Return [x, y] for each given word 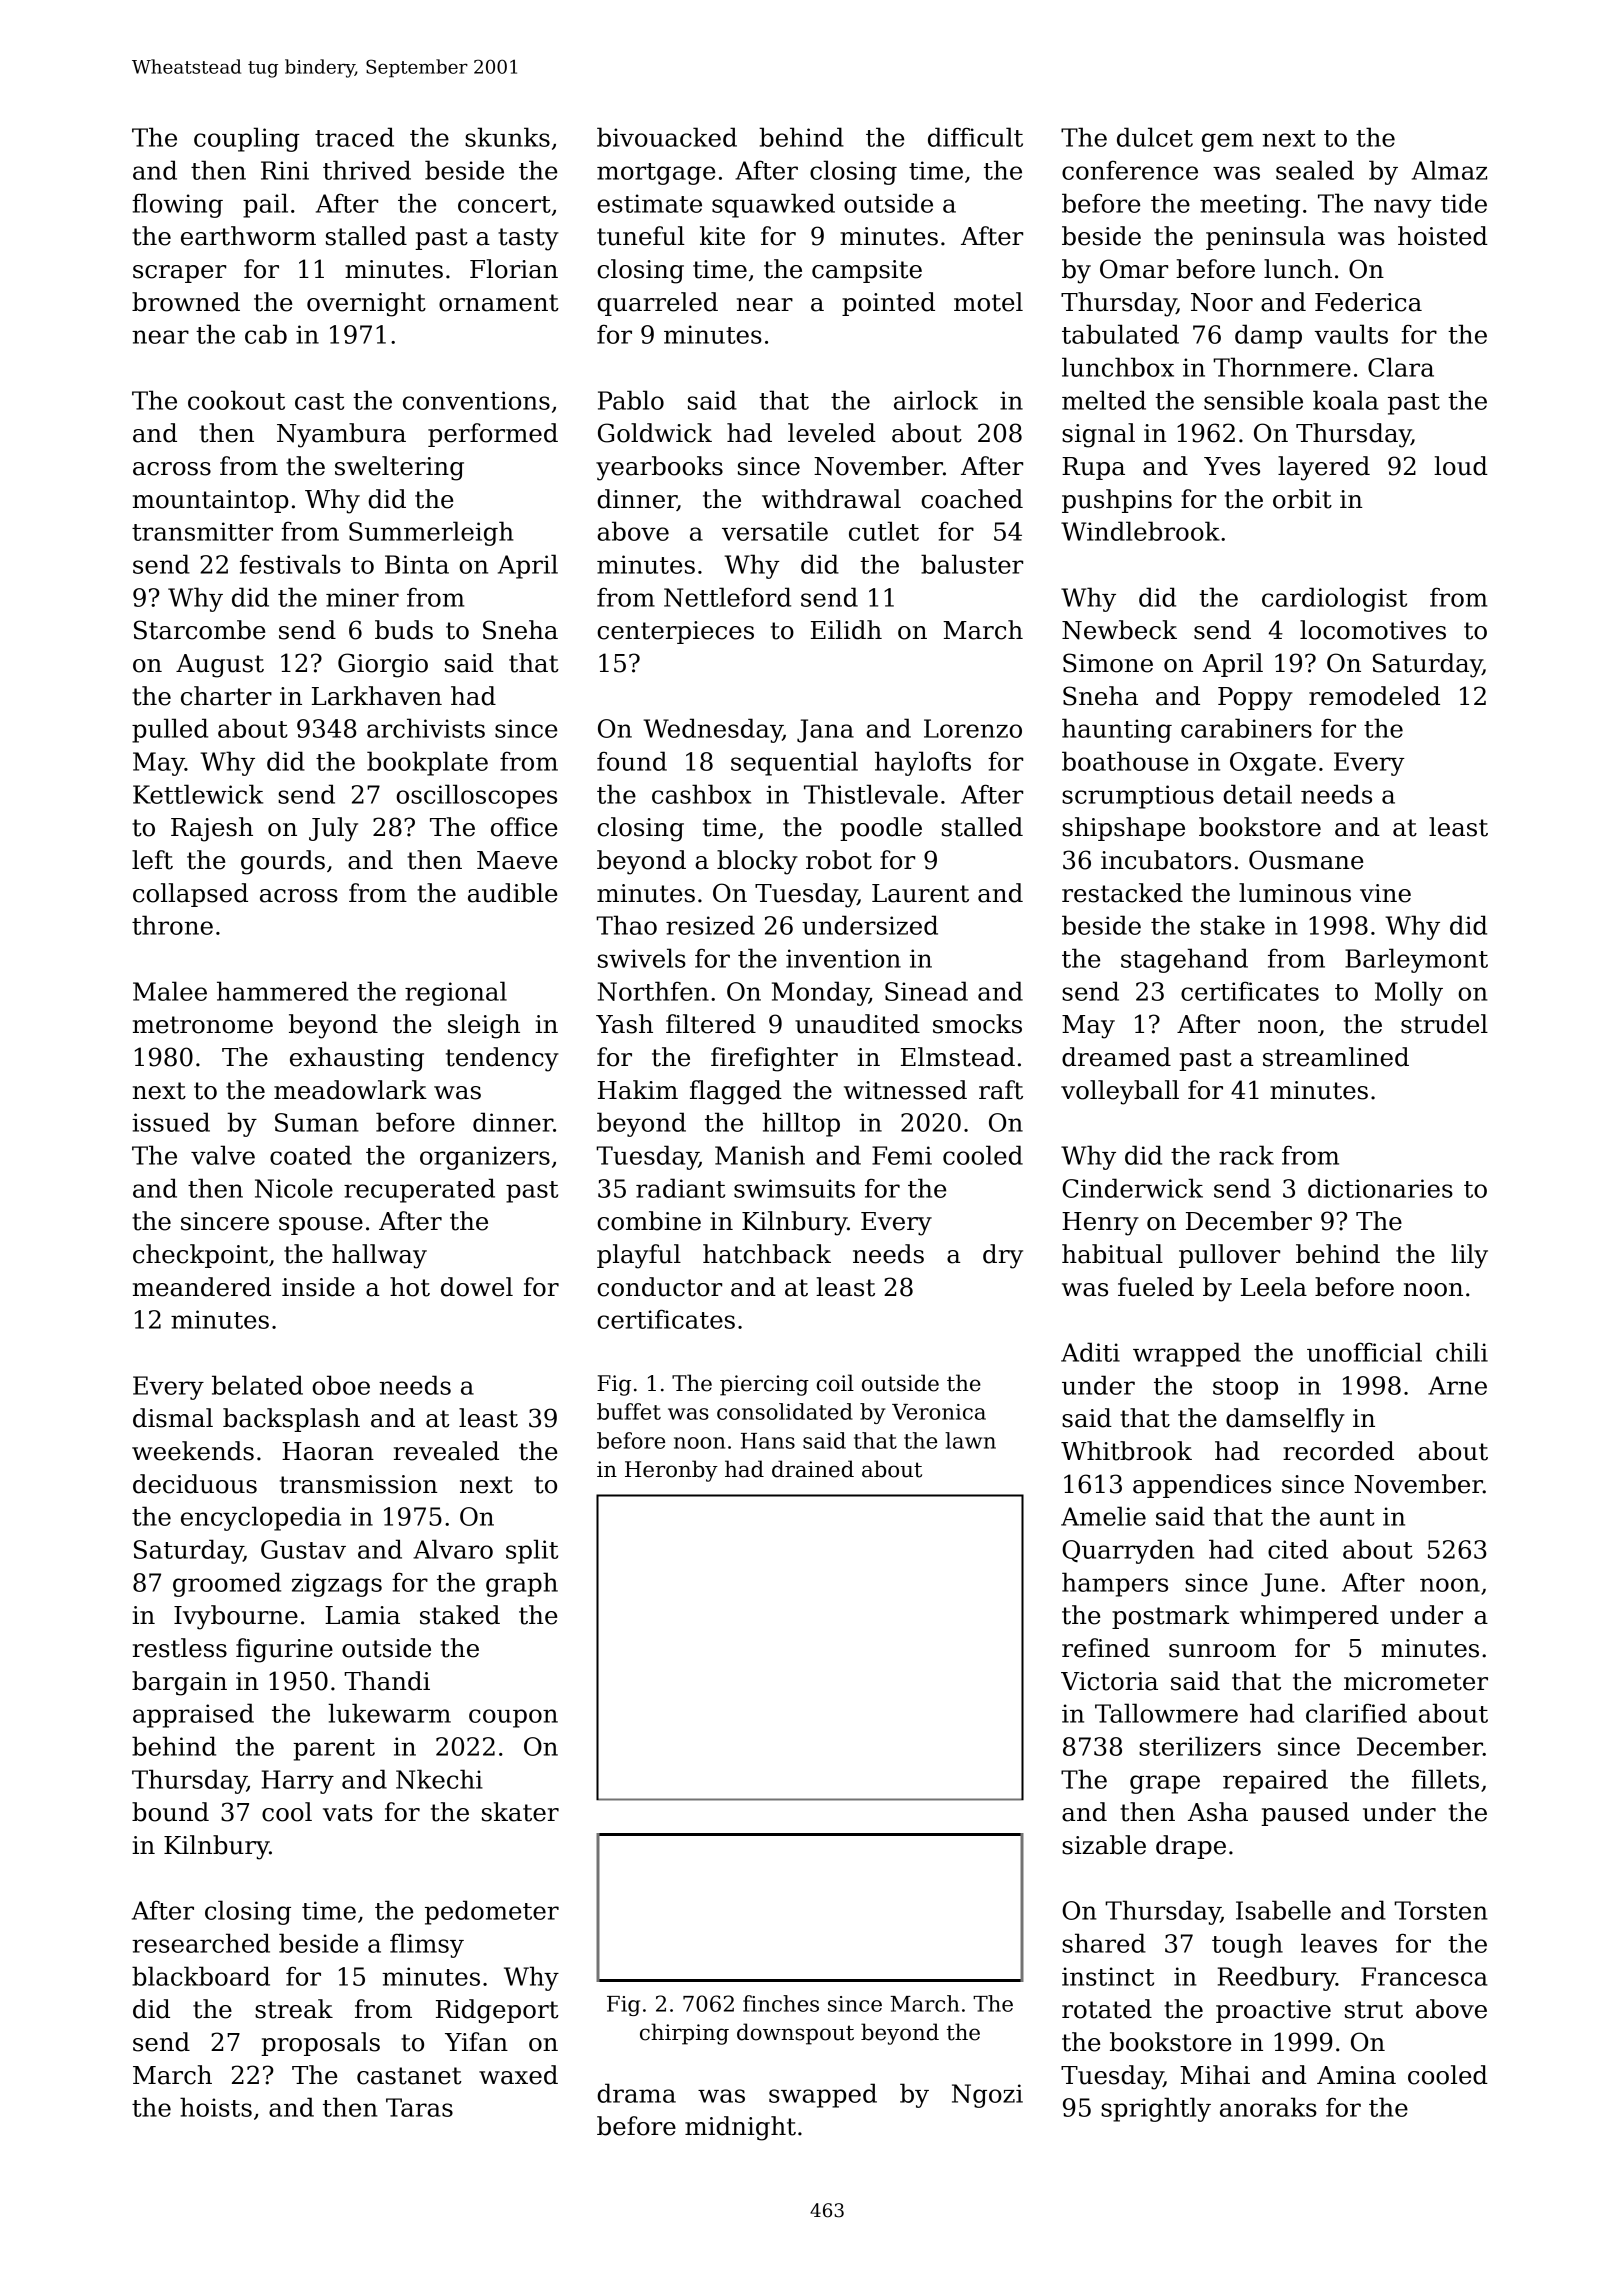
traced [354, 137]
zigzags [337, 1585]
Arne [1457, 1385]
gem [1227, 142]
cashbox [701, 794]
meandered [202, 1287]
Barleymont [1416, 960]
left [152, 860]
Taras [419, 2107]
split [532, 1551]
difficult [975, 137]
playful [639, 1256]
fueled [1156, 1287]
